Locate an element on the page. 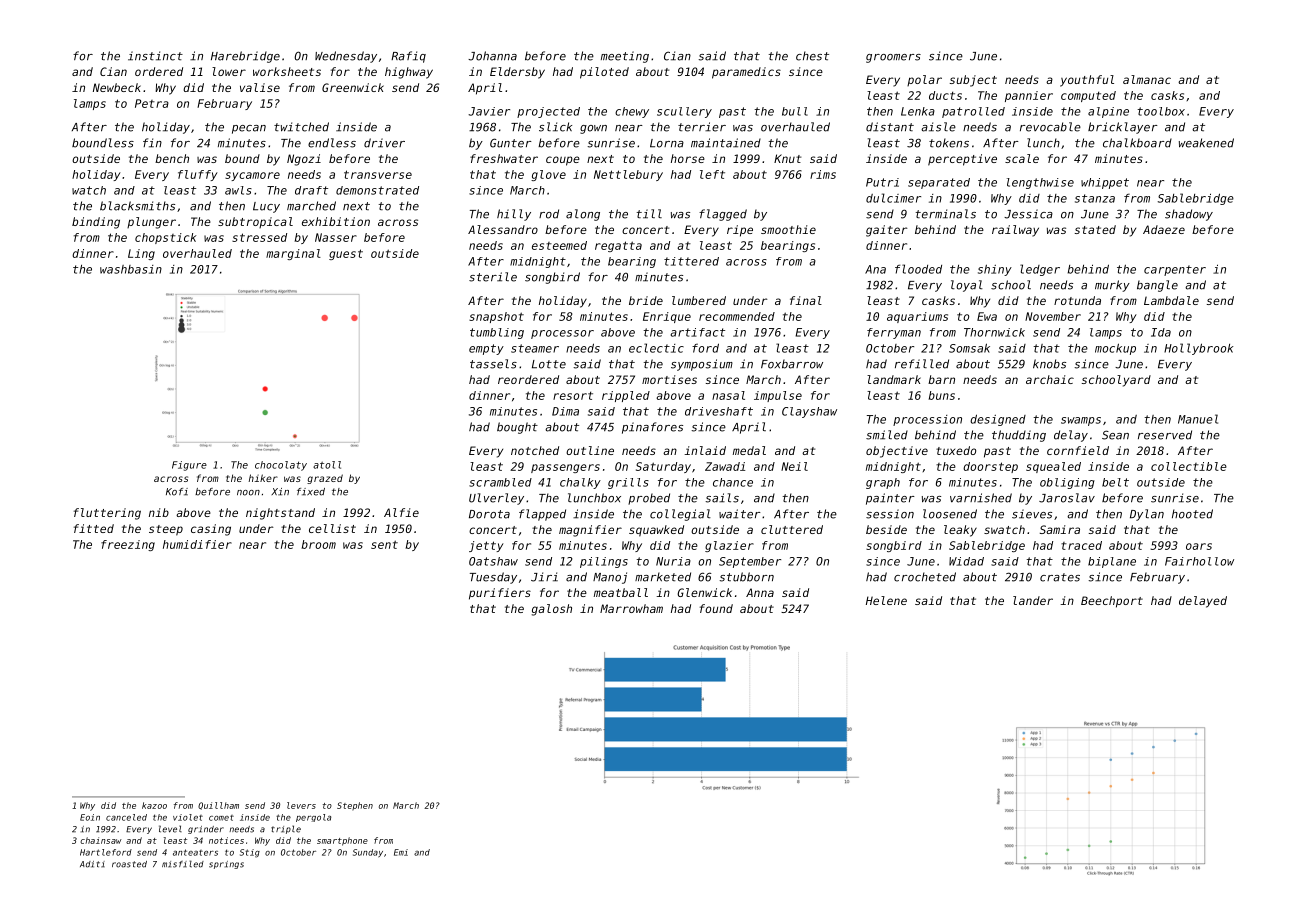 Image resolution: width=1308 pixels, height=924 pixels. humidifier is located at coordinates (197, 544).
